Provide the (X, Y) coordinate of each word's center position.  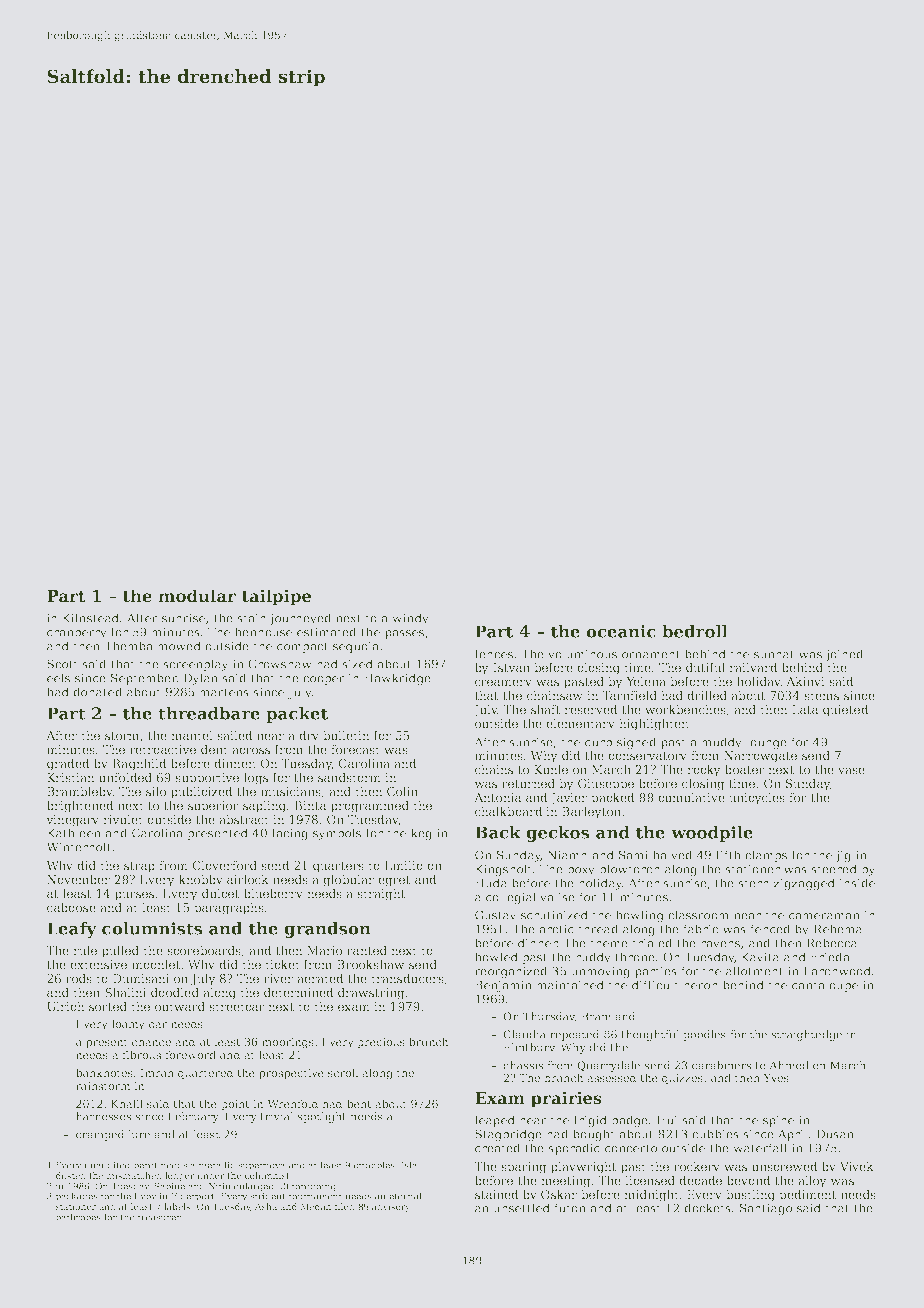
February (193, 1117)
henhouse (263, 632)
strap (139, 867)
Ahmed (789, 1065)
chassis (523, 1065)
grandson (327, 930)
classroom (698, 915)
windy (410, 619)
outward (180, 1006)
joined (844, 655)
